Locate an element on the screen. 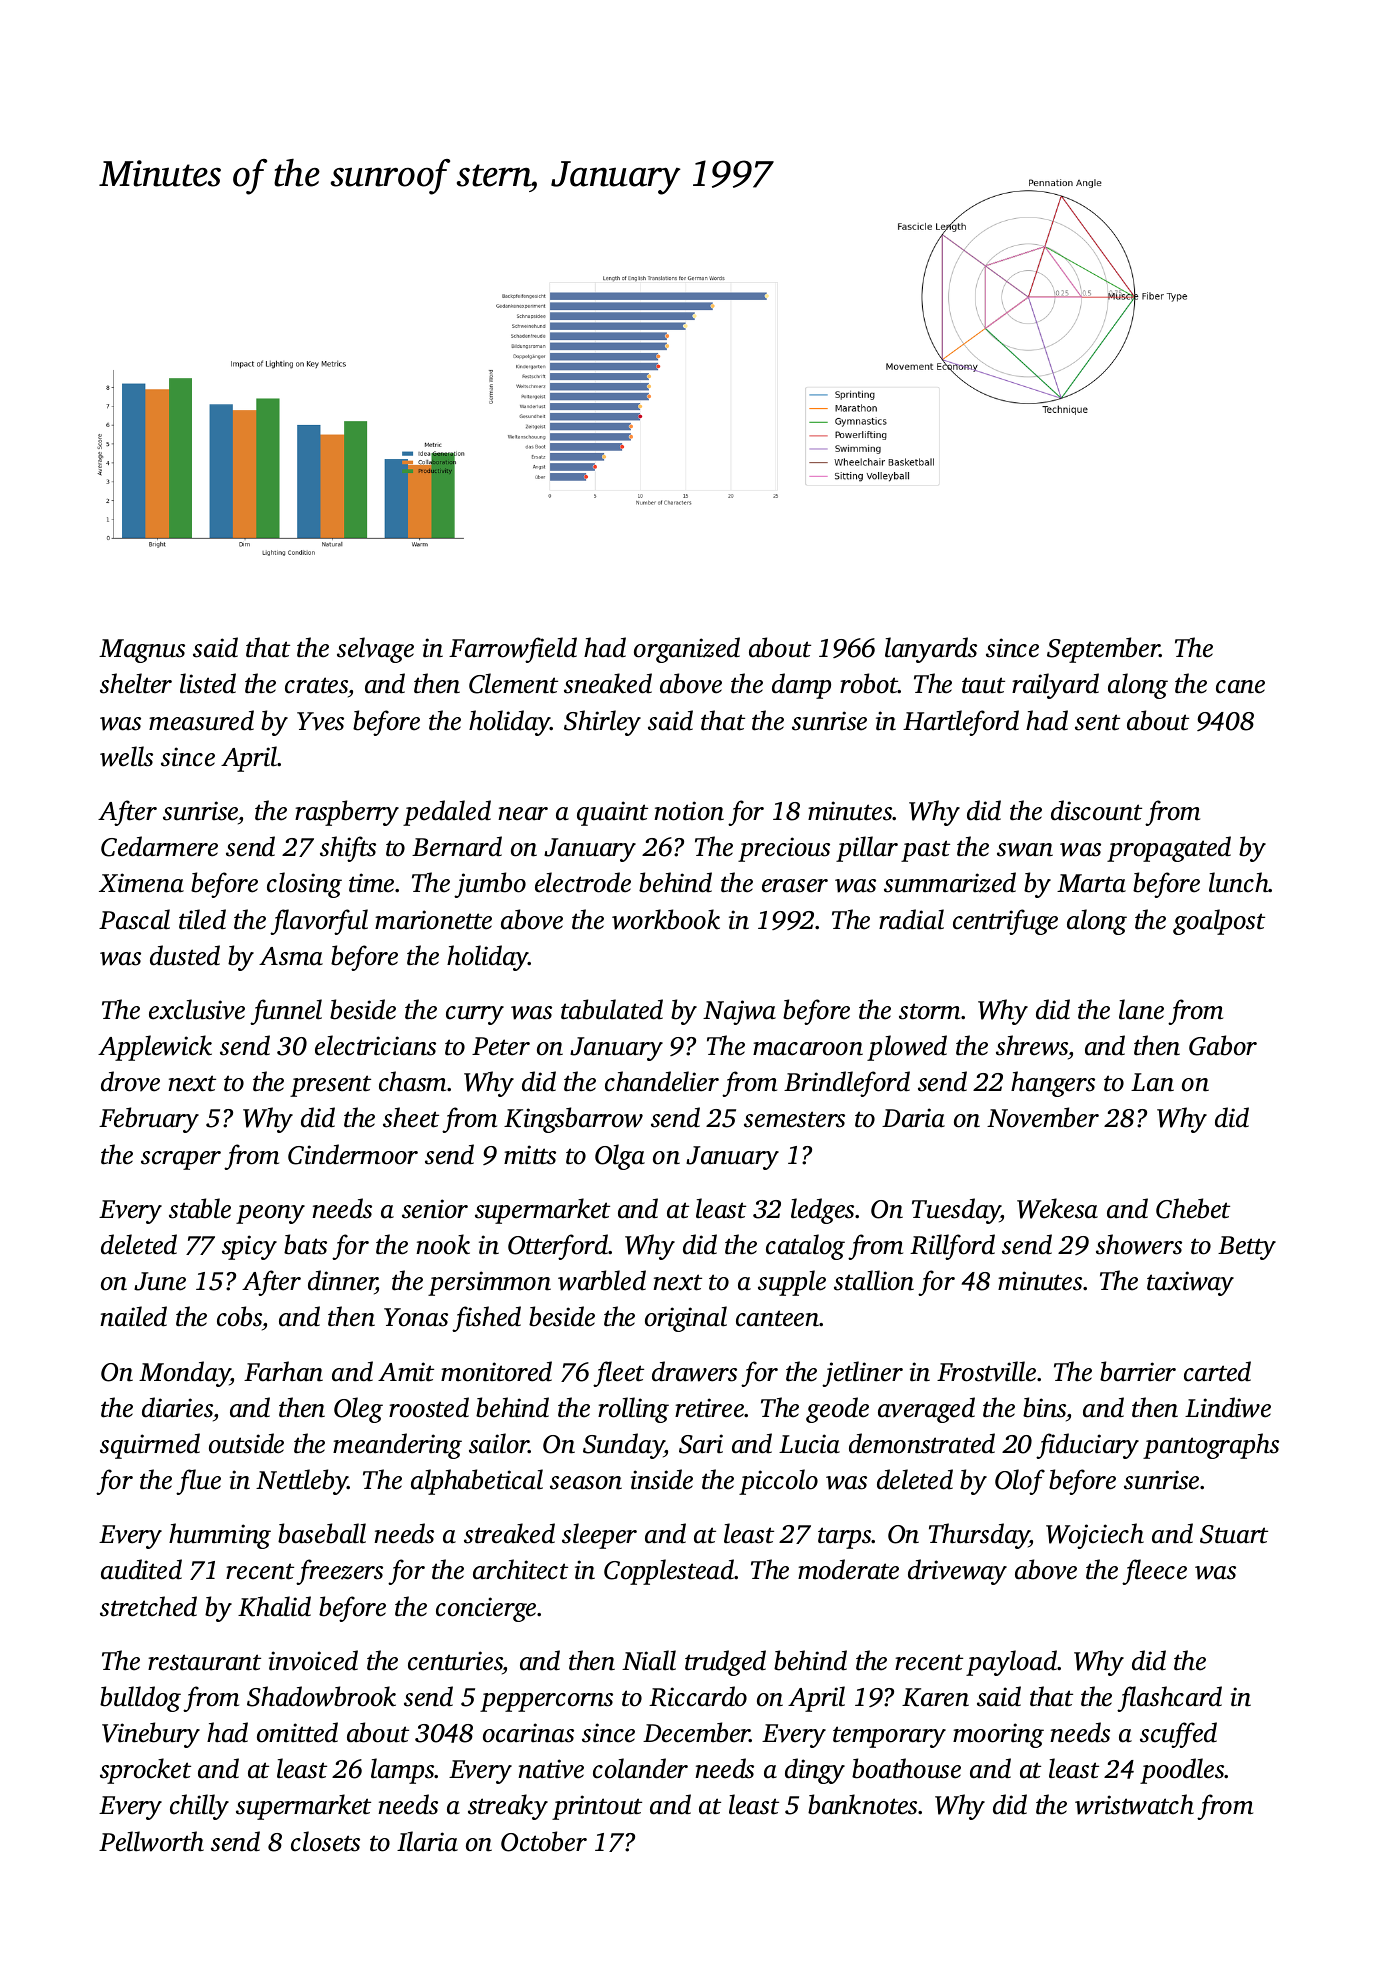 The width and height of the screenshot is (1386, 1969). workbook is located at coordinates (666, 919).
